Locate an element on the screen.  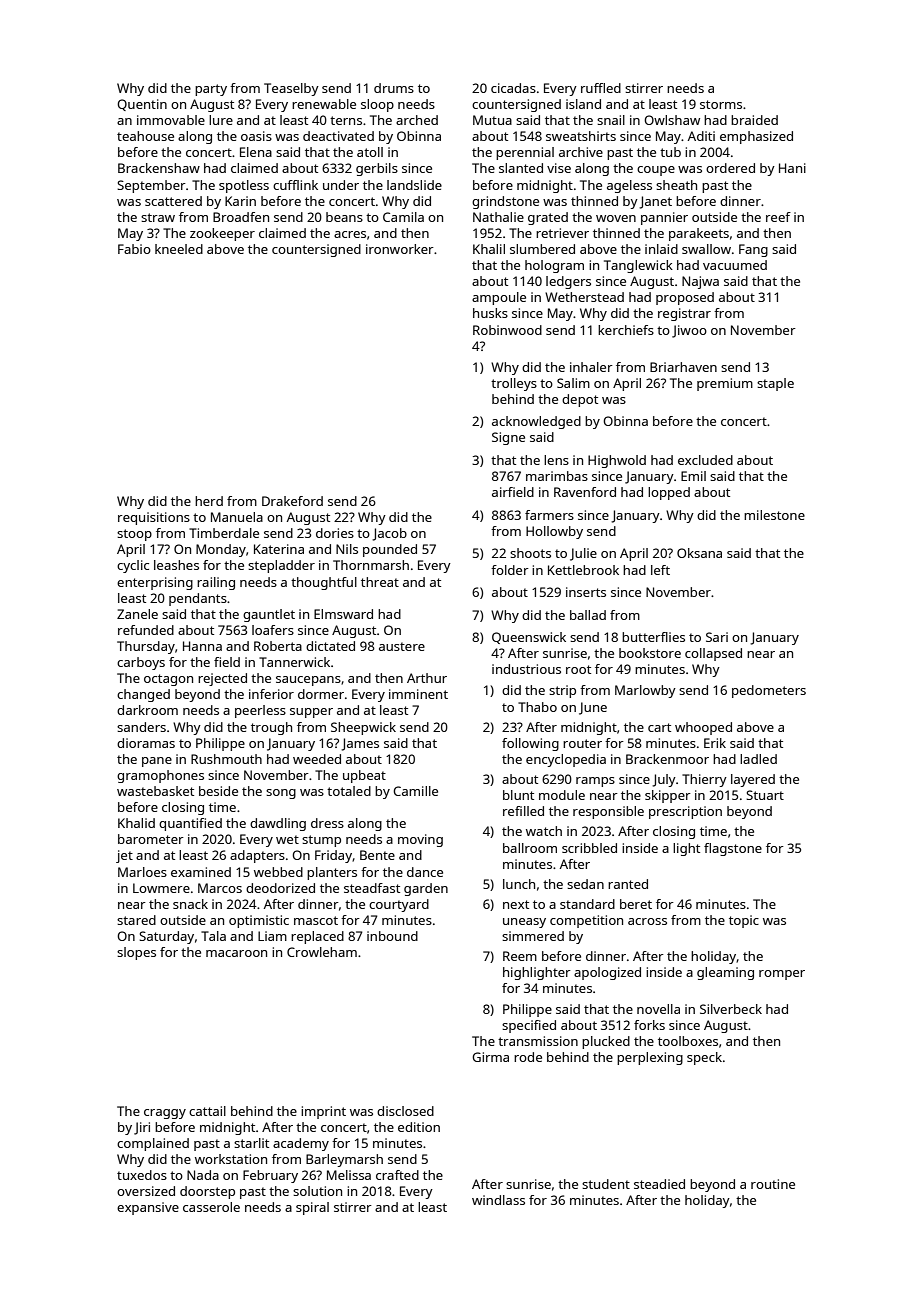
herd is located at coordinates (209, 501).
